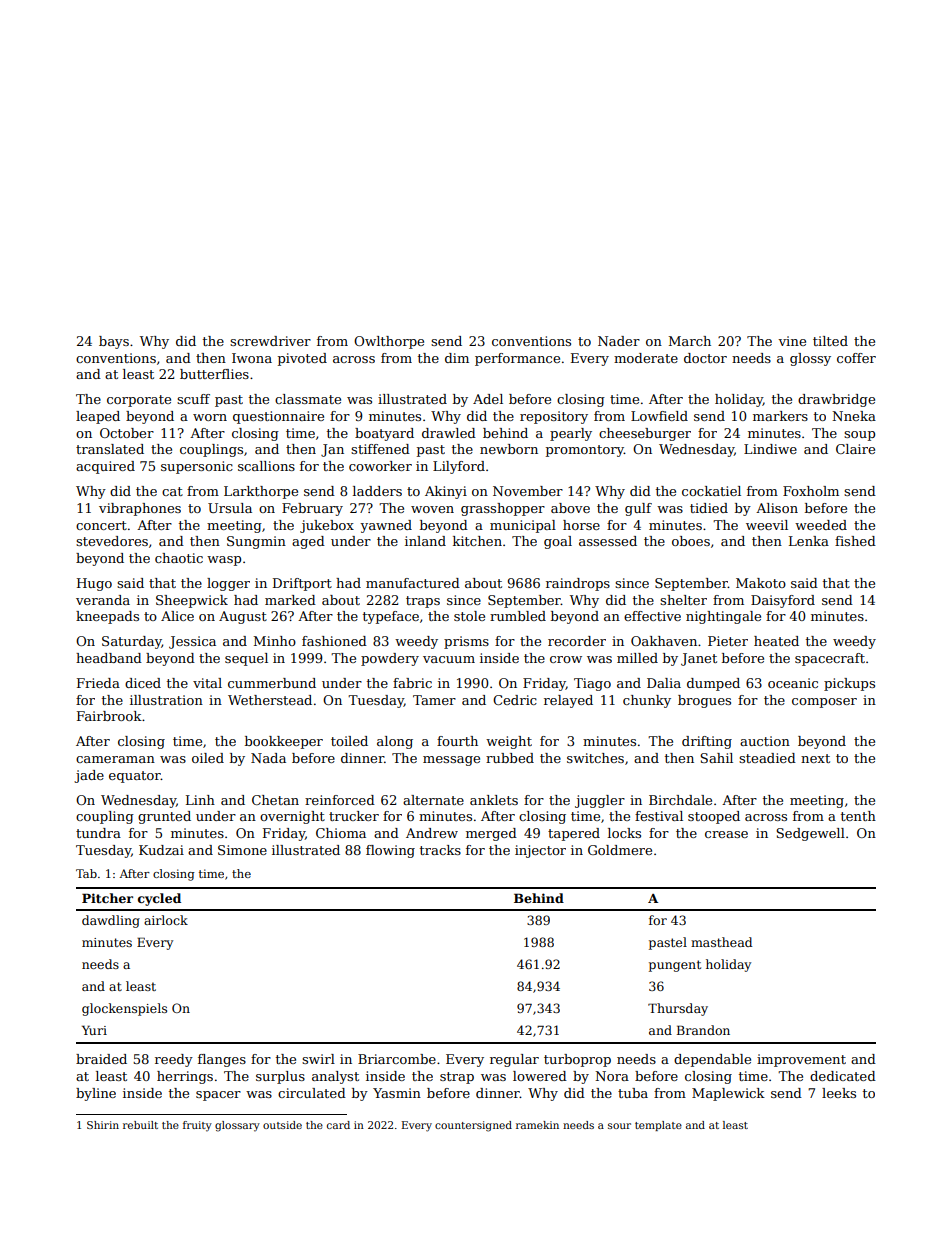 The height and width of the screenshot is (1233, 952). What do you see at coordinates (275, 800) in the screenshot?
I see `Chetan` at bounding box center [275, 800].
